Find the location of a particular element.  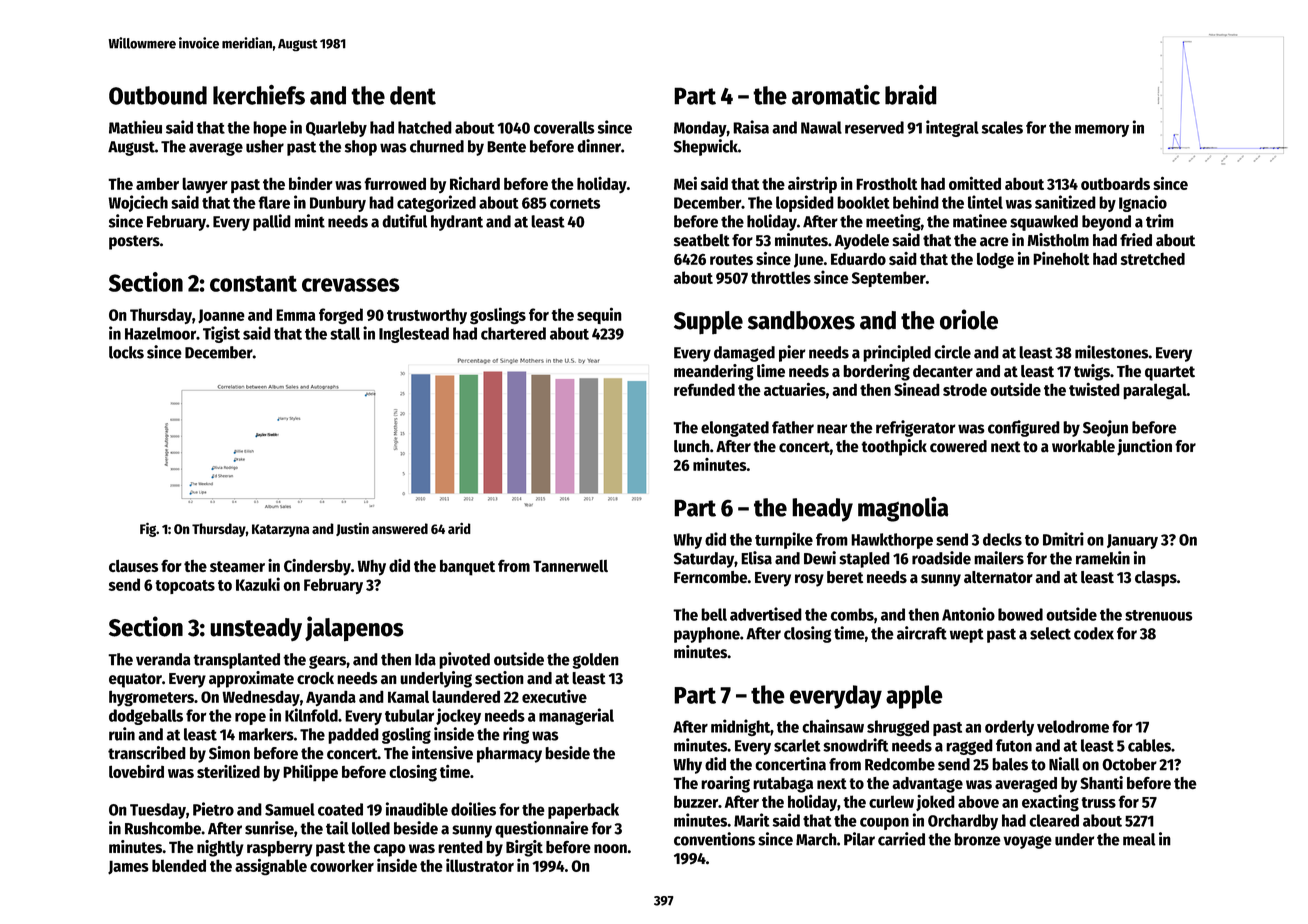

arid is located at coordinates (459, 528).
